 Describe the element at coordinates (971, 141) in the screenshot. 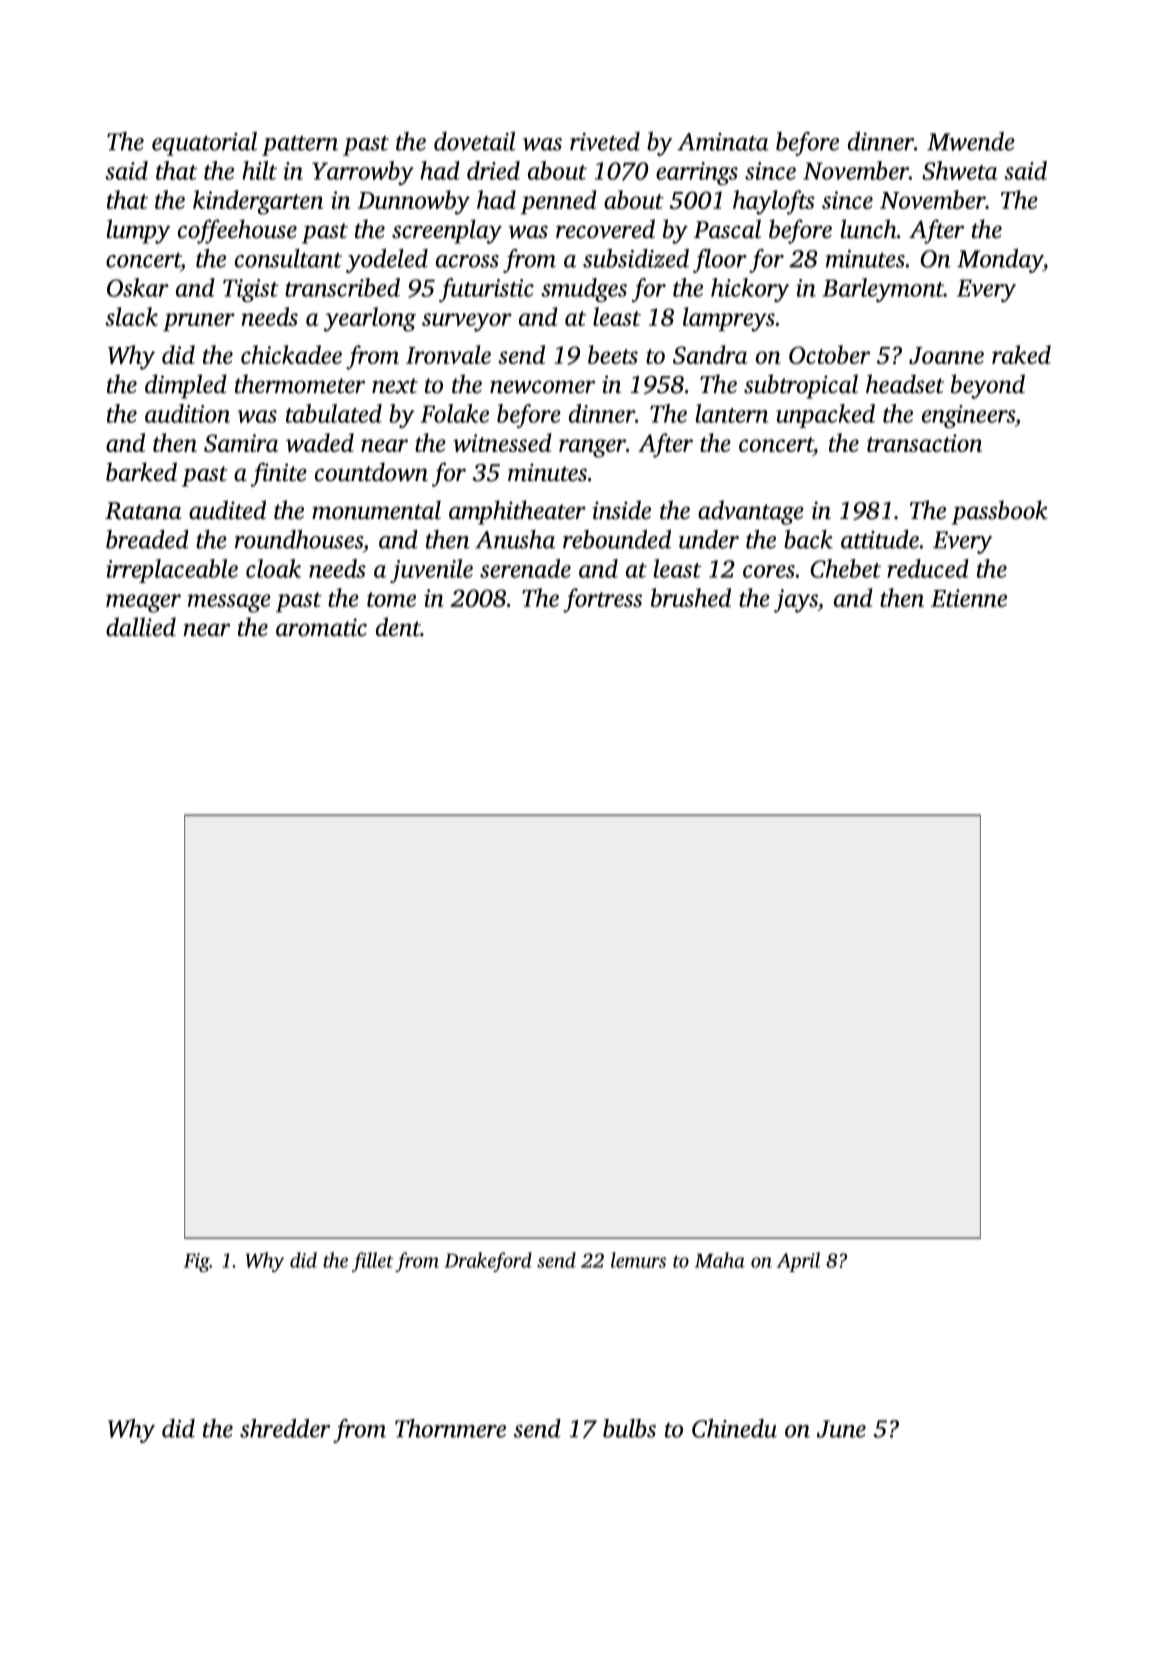

I see `Mwende` at that location.
